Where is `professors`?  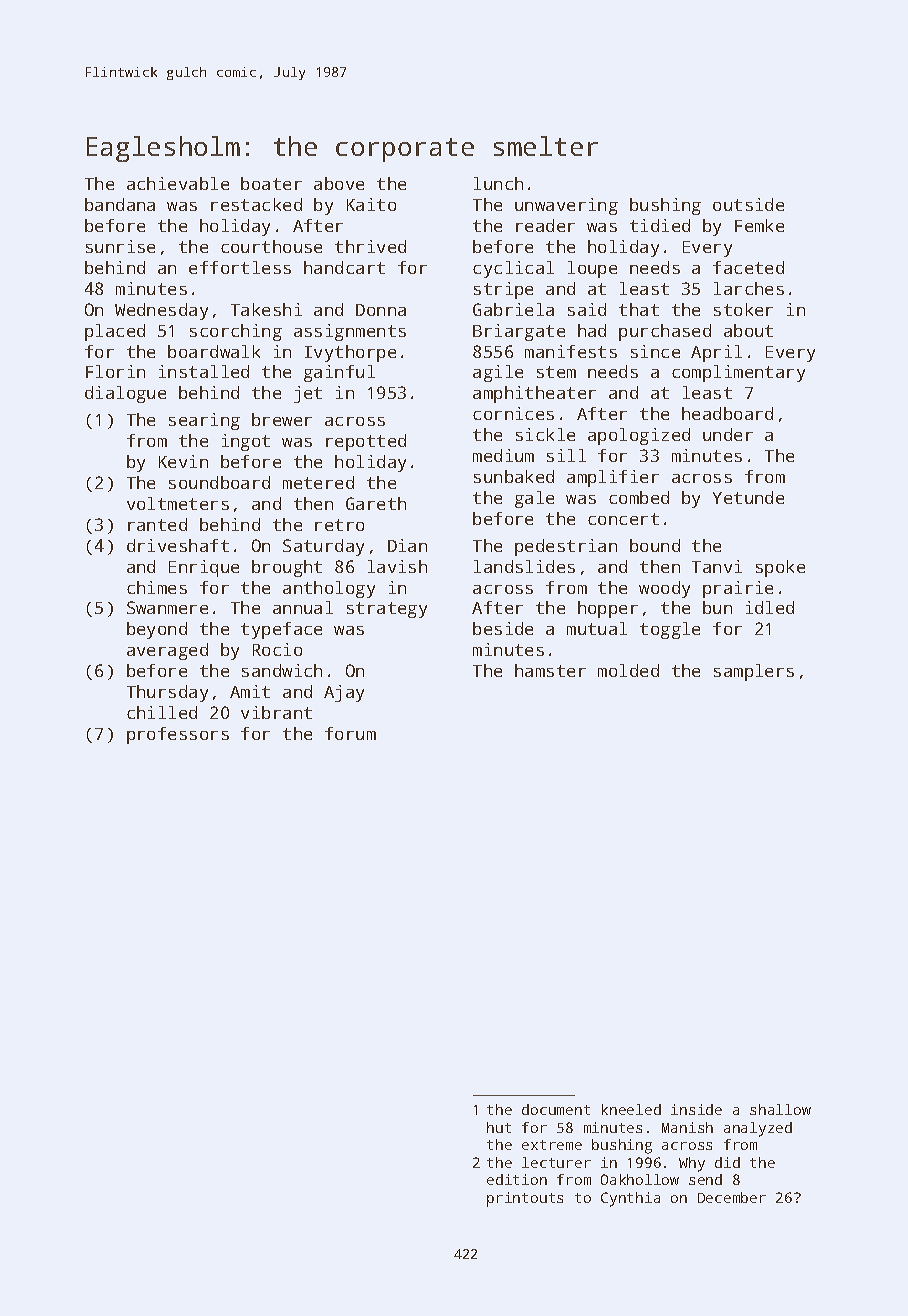
professors is located at coordinates (178, 735).
